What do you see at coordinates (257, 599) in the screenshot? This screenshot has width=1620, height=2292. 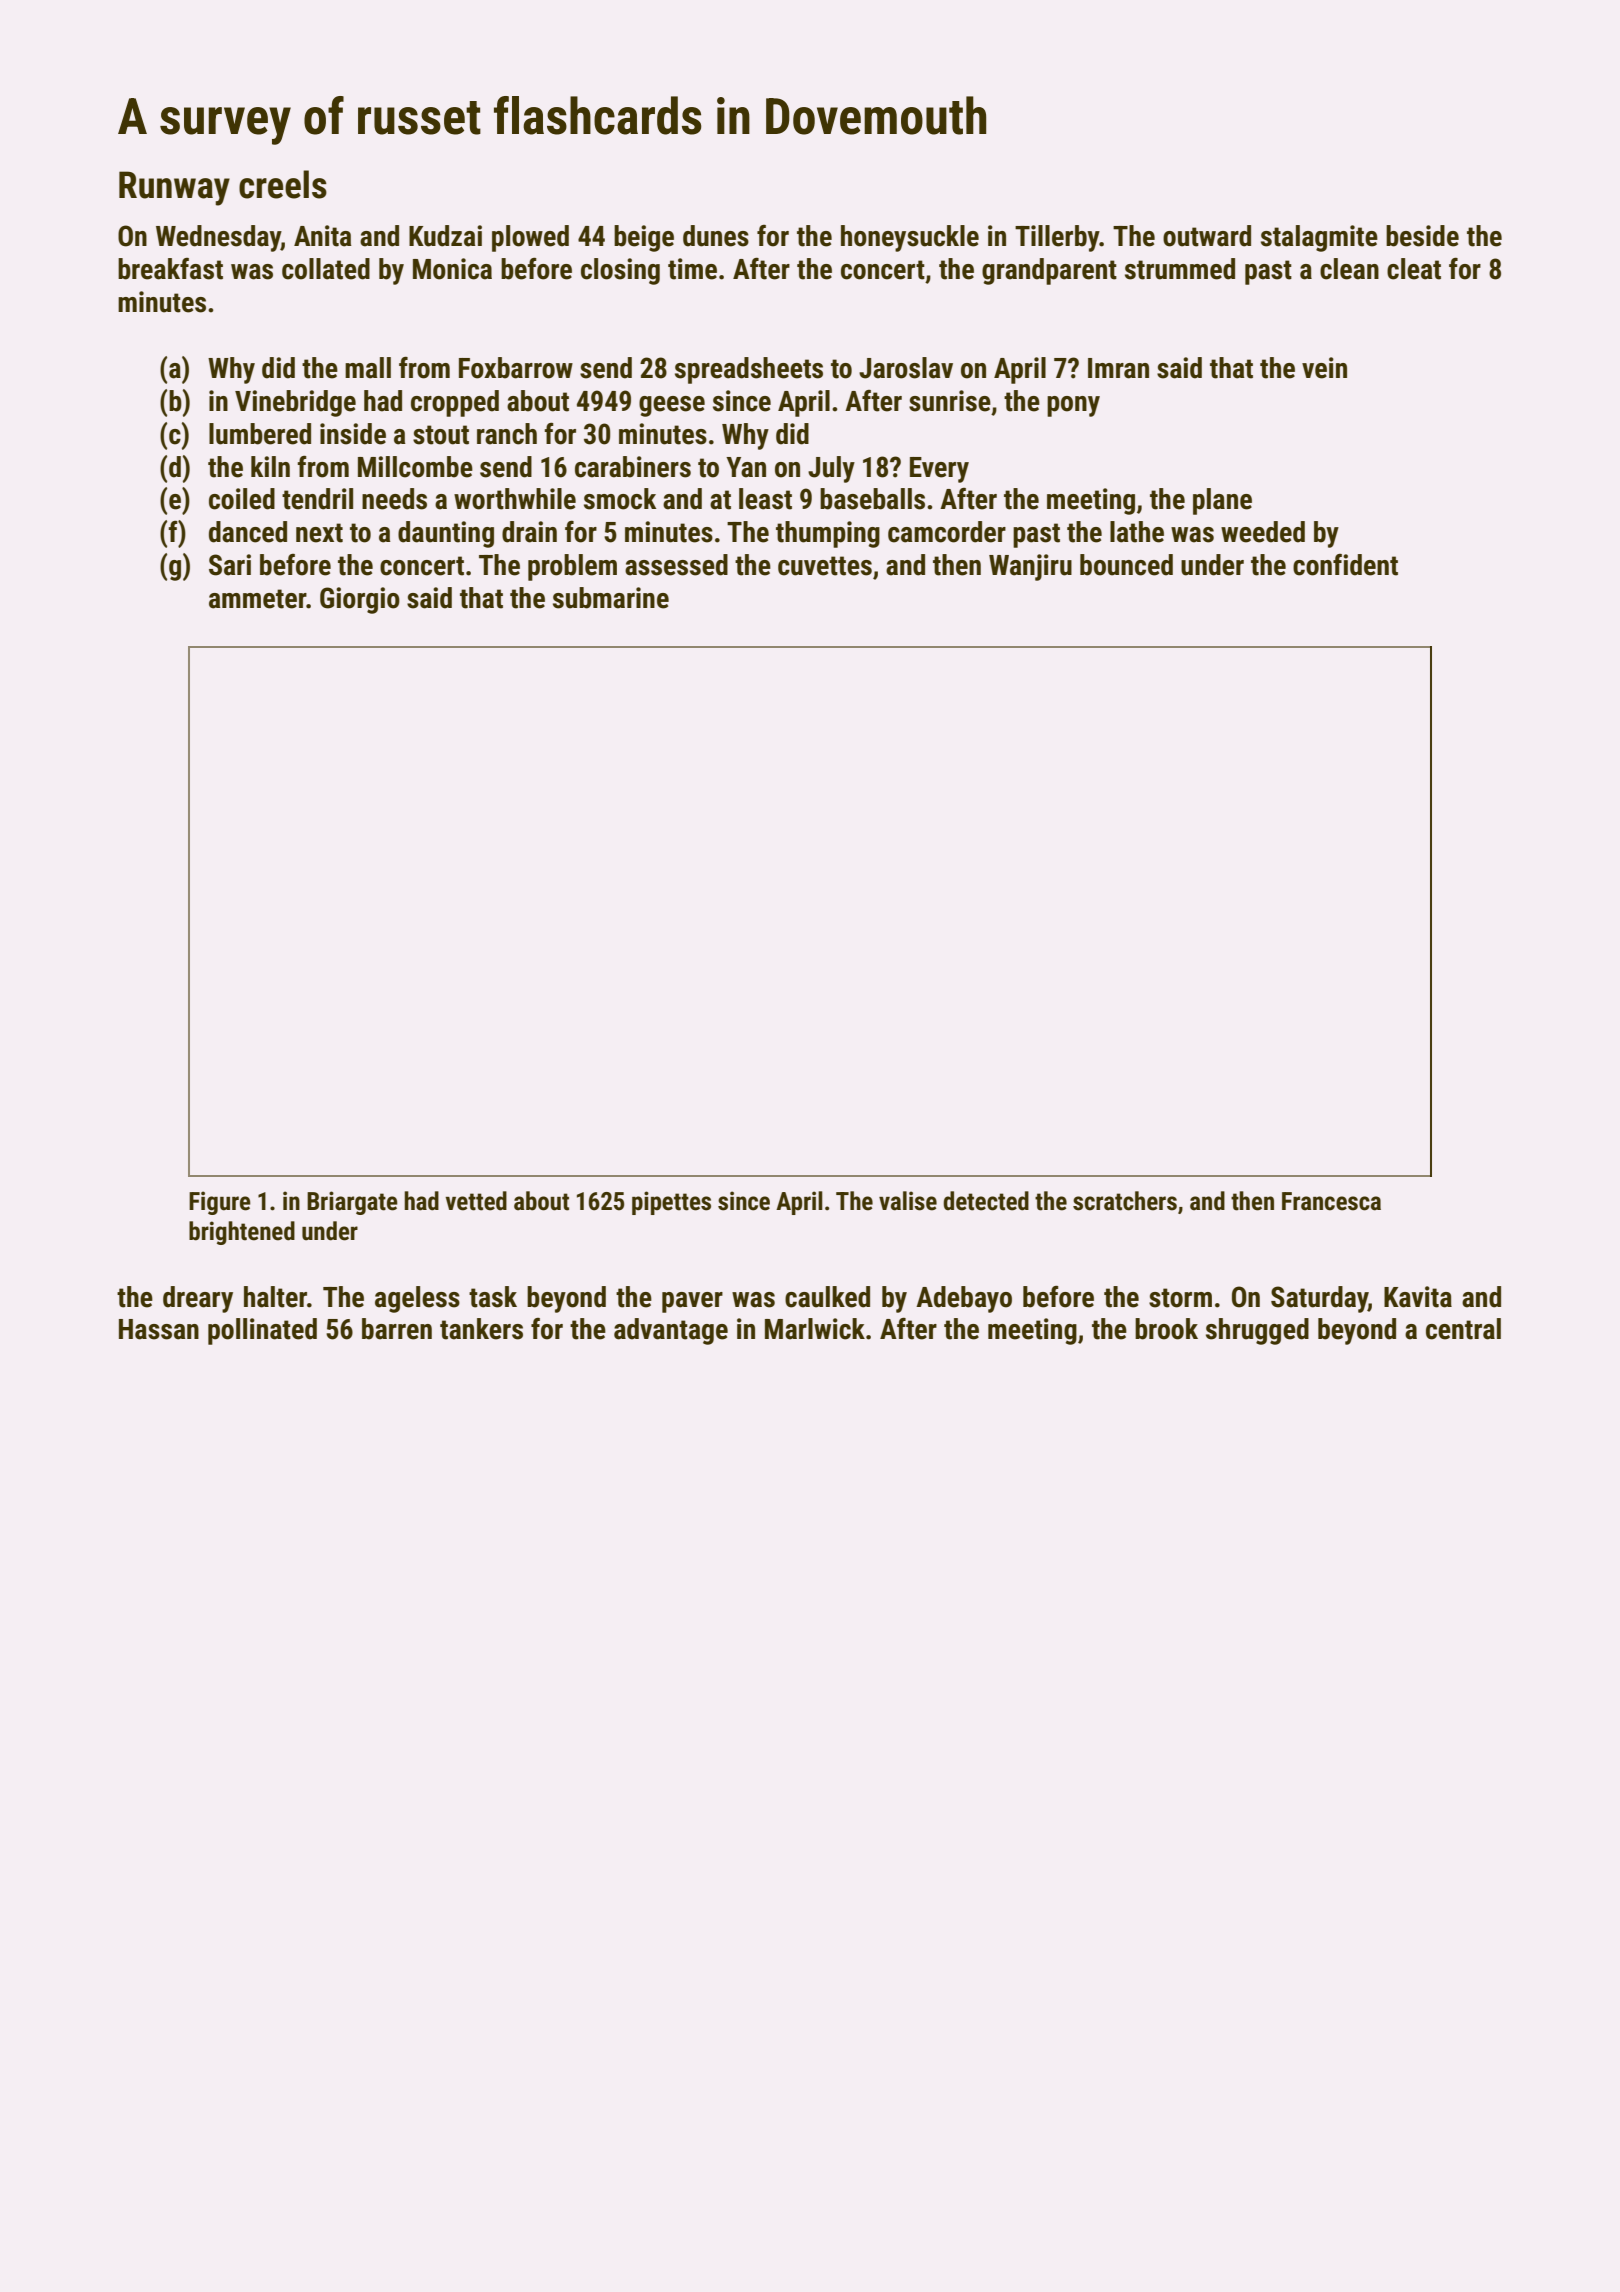 I see `ammeter` at bounding box center [257, 599].
